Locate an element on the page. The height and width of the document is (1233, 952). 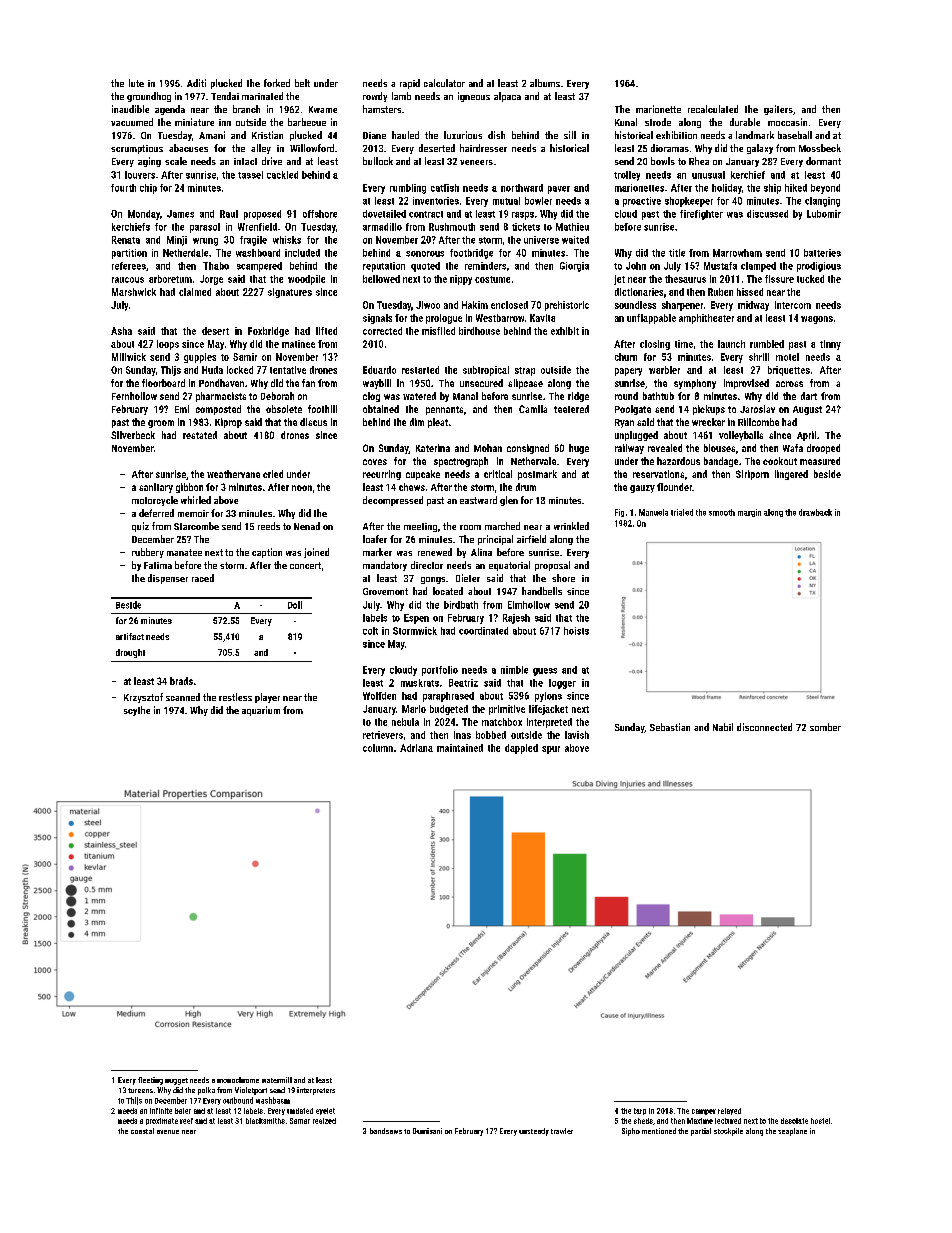
Marshwick is located at coordinates (134, 292).
